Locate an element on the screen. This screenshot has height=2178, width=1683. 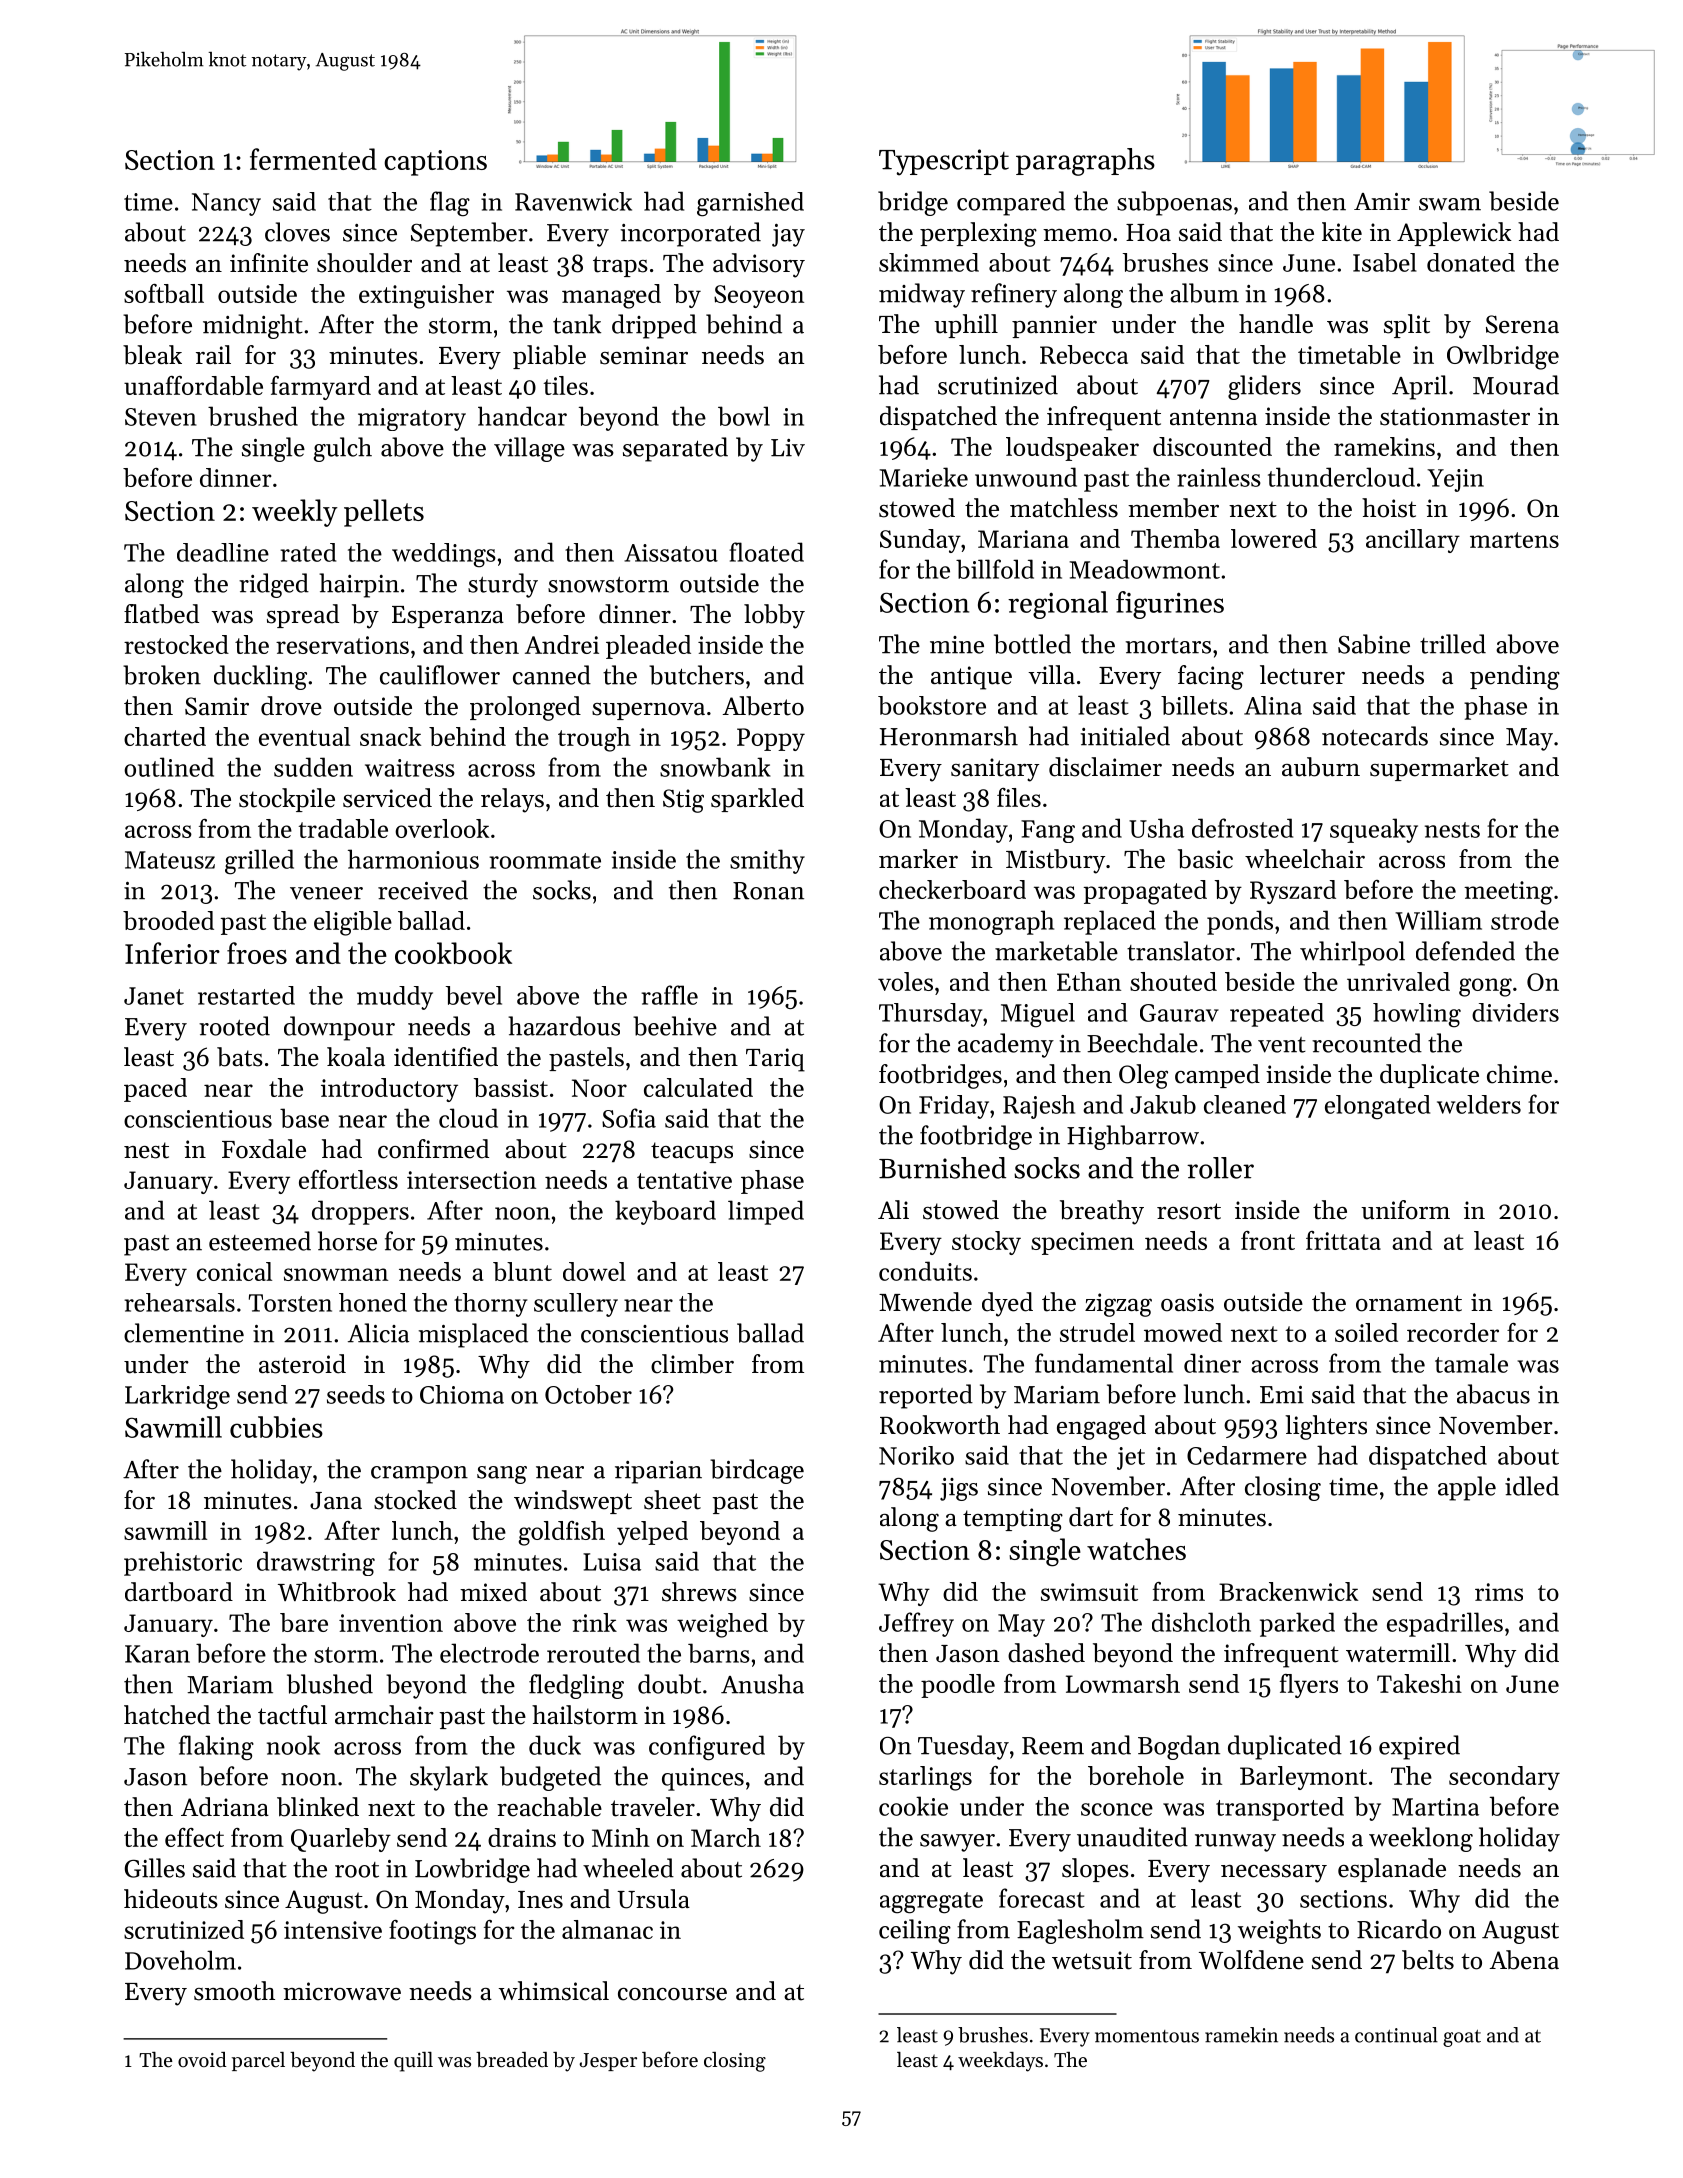
sang is located at coordinates (502, 1475).
